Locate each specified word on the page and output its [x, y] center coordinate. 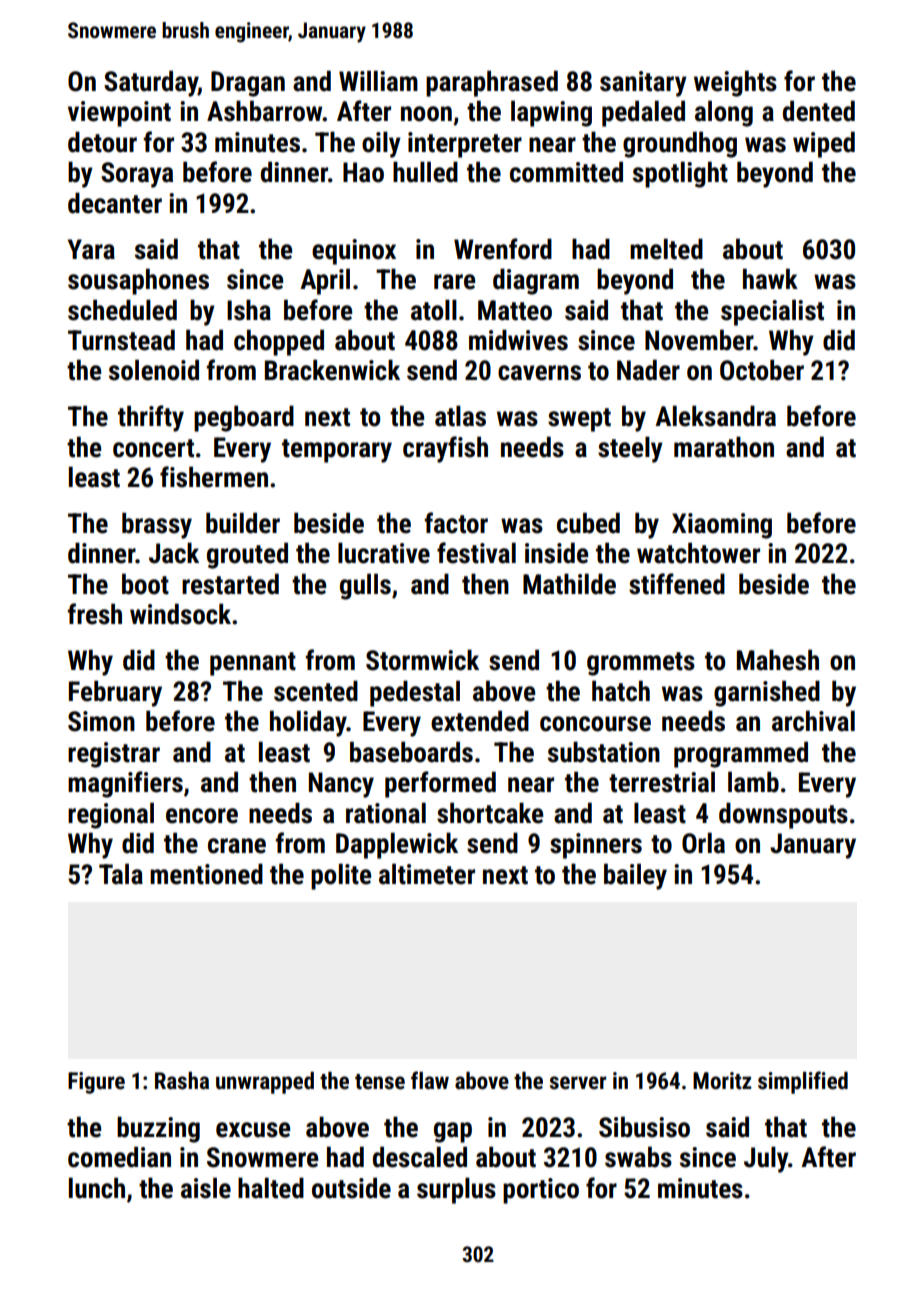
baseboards [411, 752]
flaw [430, 1080]
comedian [119, 1157]
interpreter [465, 145]
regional [111, 815]
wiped [824, 144]
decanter [115, 203]
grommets [641, 664]
